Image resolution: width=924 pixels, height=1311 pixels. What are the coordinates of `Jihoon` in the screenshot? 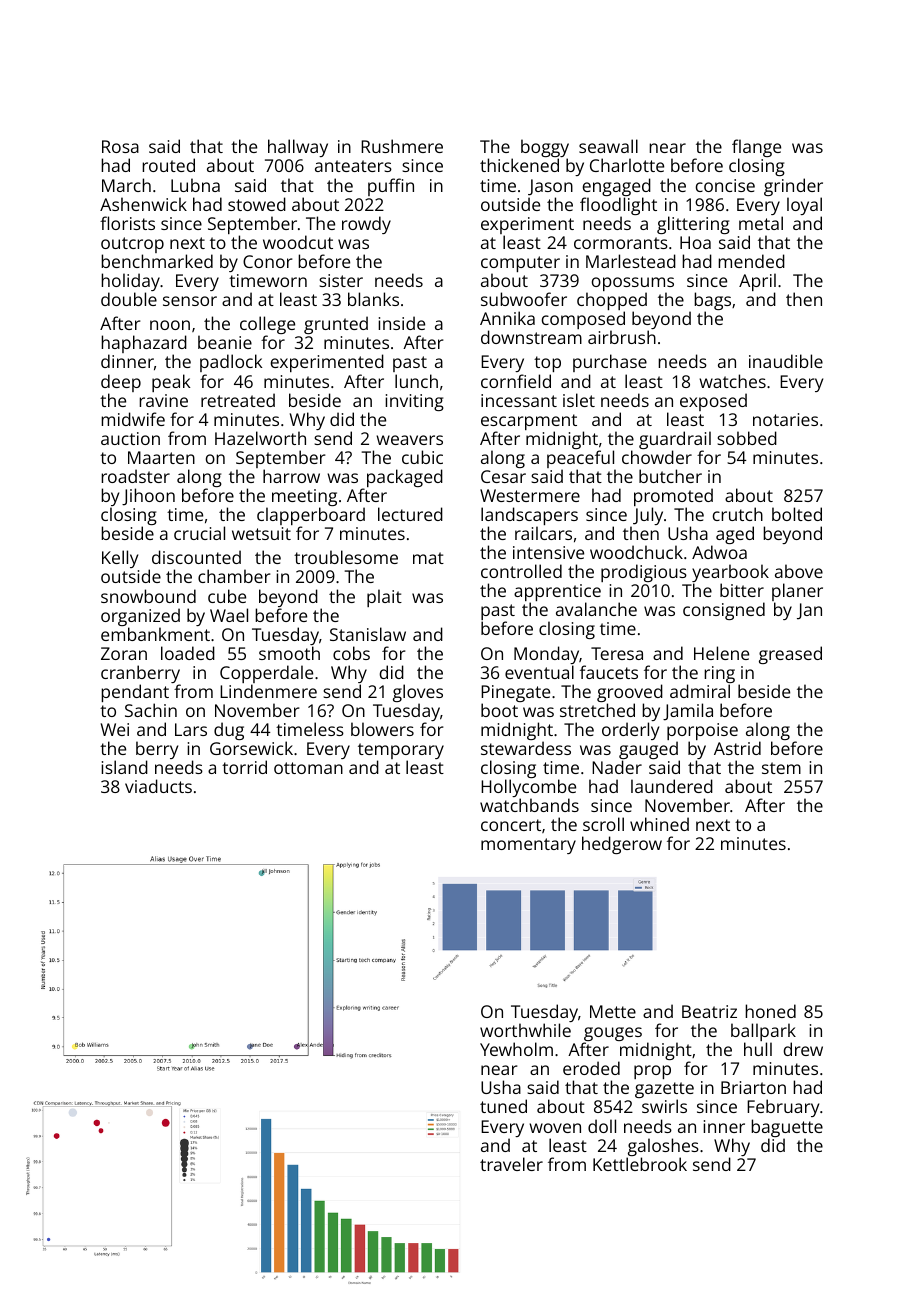 It's located at (148, 497).
